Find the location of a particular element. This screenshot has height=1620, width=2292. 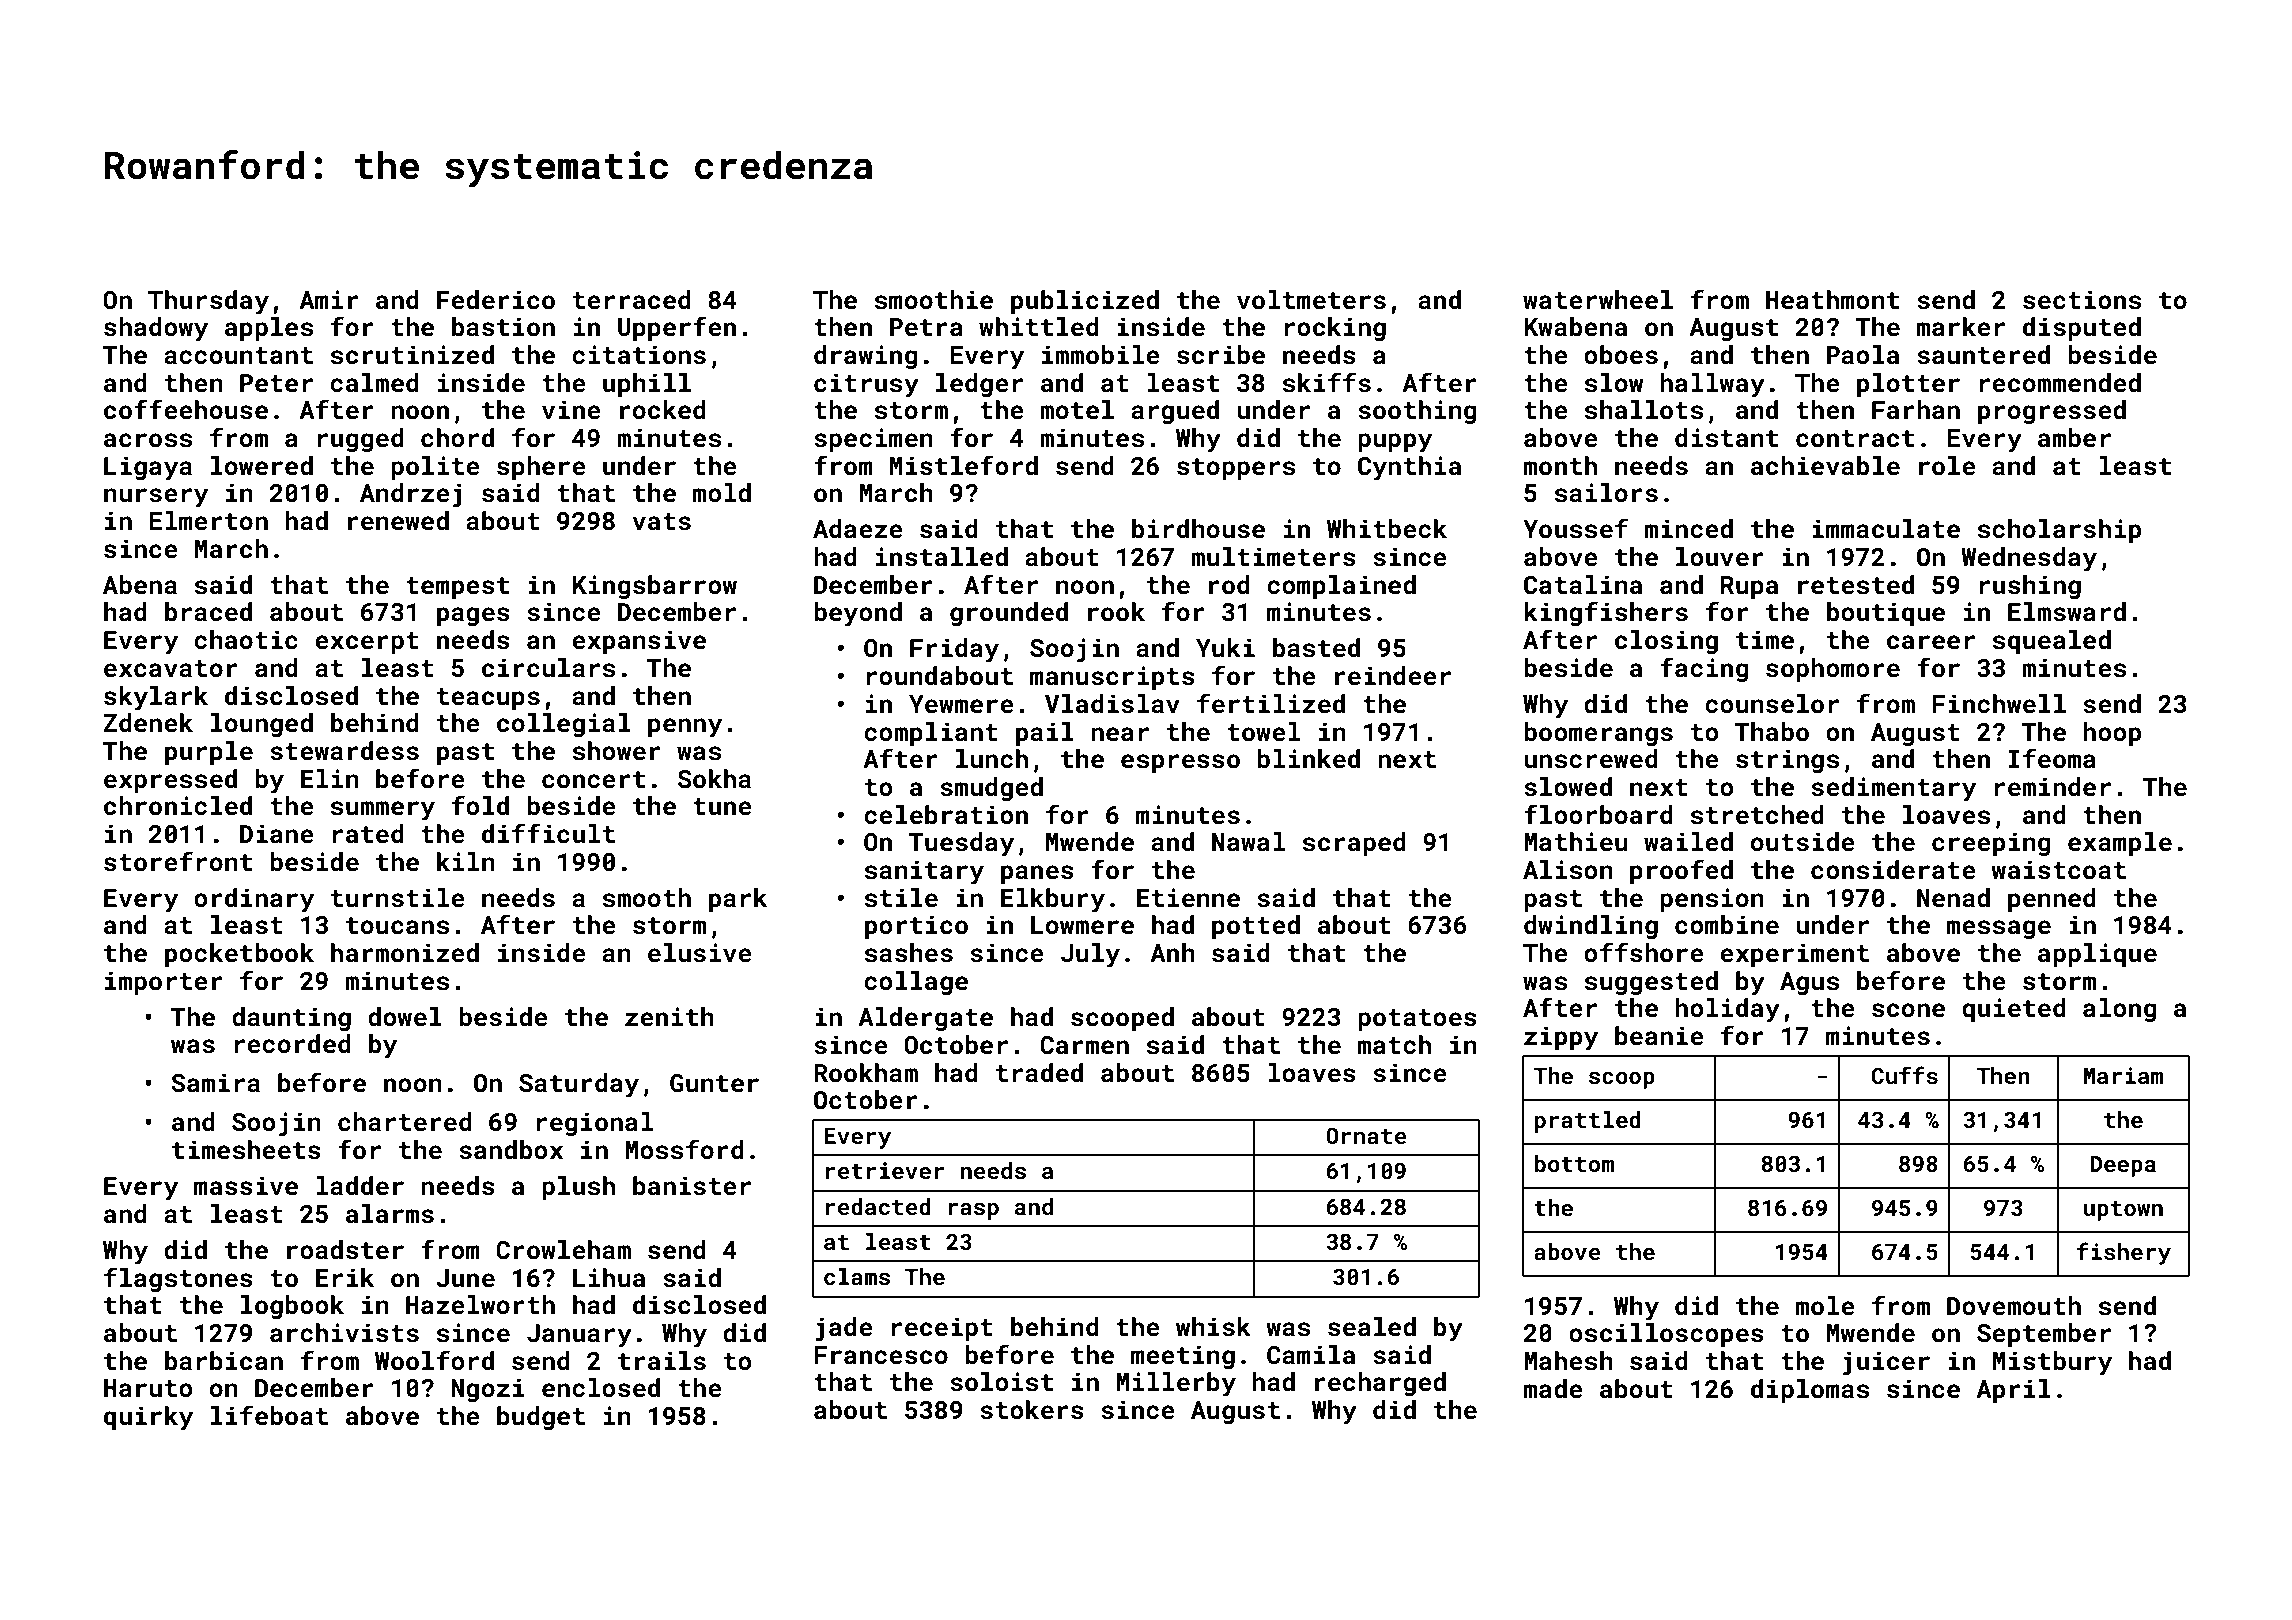

bottom is located at coordinates (1574, 1163).
